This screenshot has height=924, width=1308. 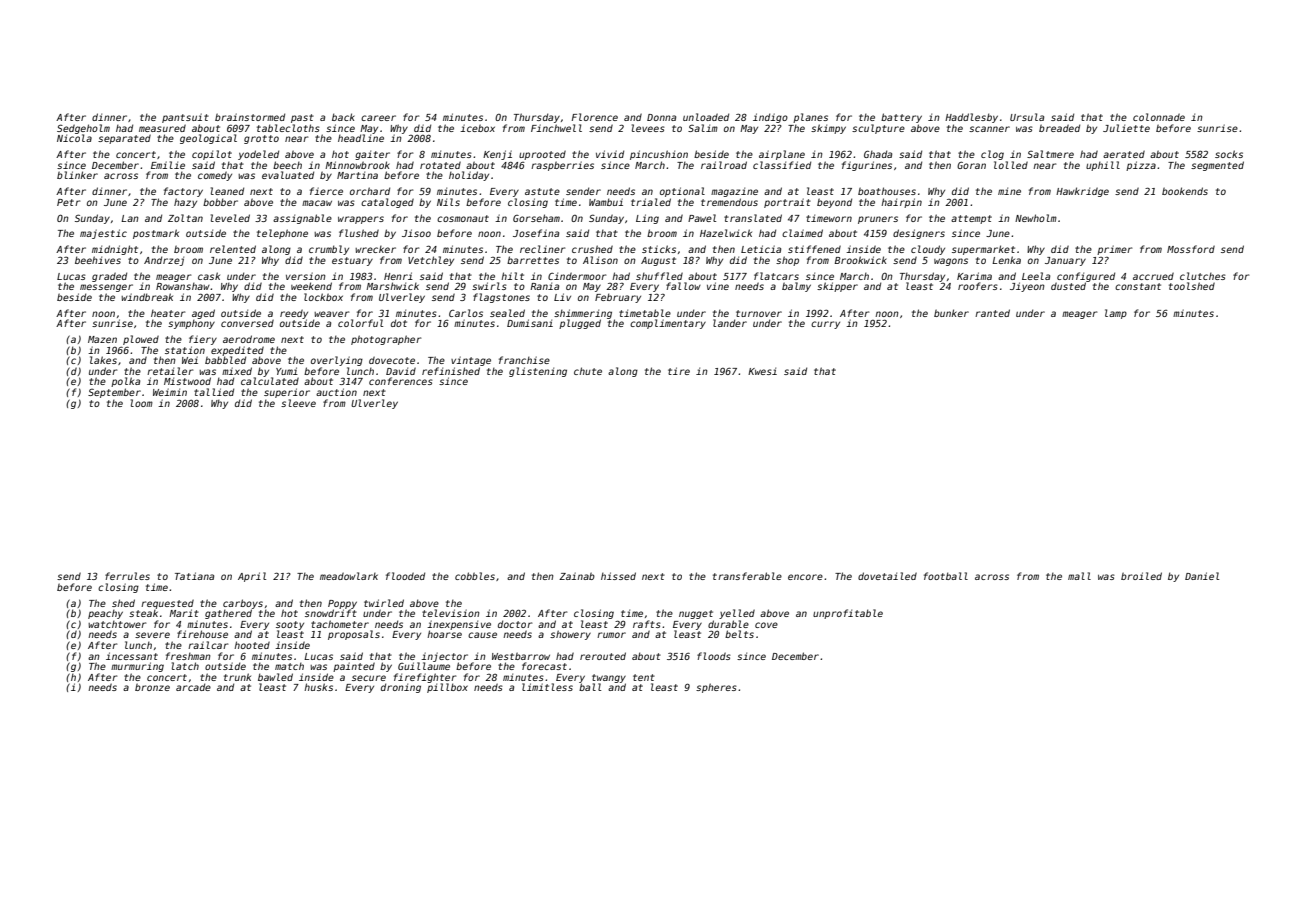 What do you see at coordinates (290, 625) in the screenshot?
I see `sooty` at bounding box center [290, 625].
